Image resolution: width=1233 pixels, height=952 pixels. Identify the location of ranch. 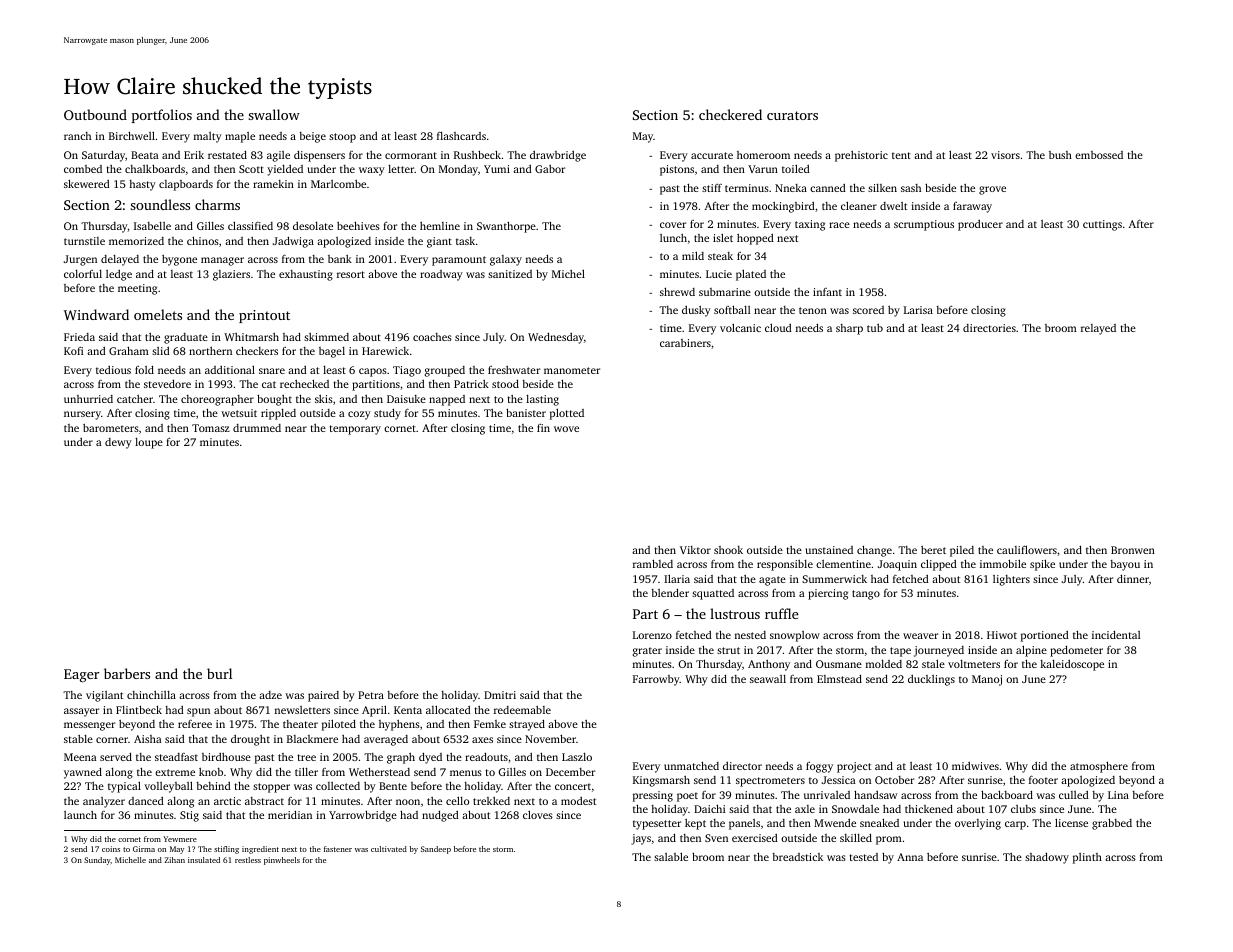
(77, 136).
